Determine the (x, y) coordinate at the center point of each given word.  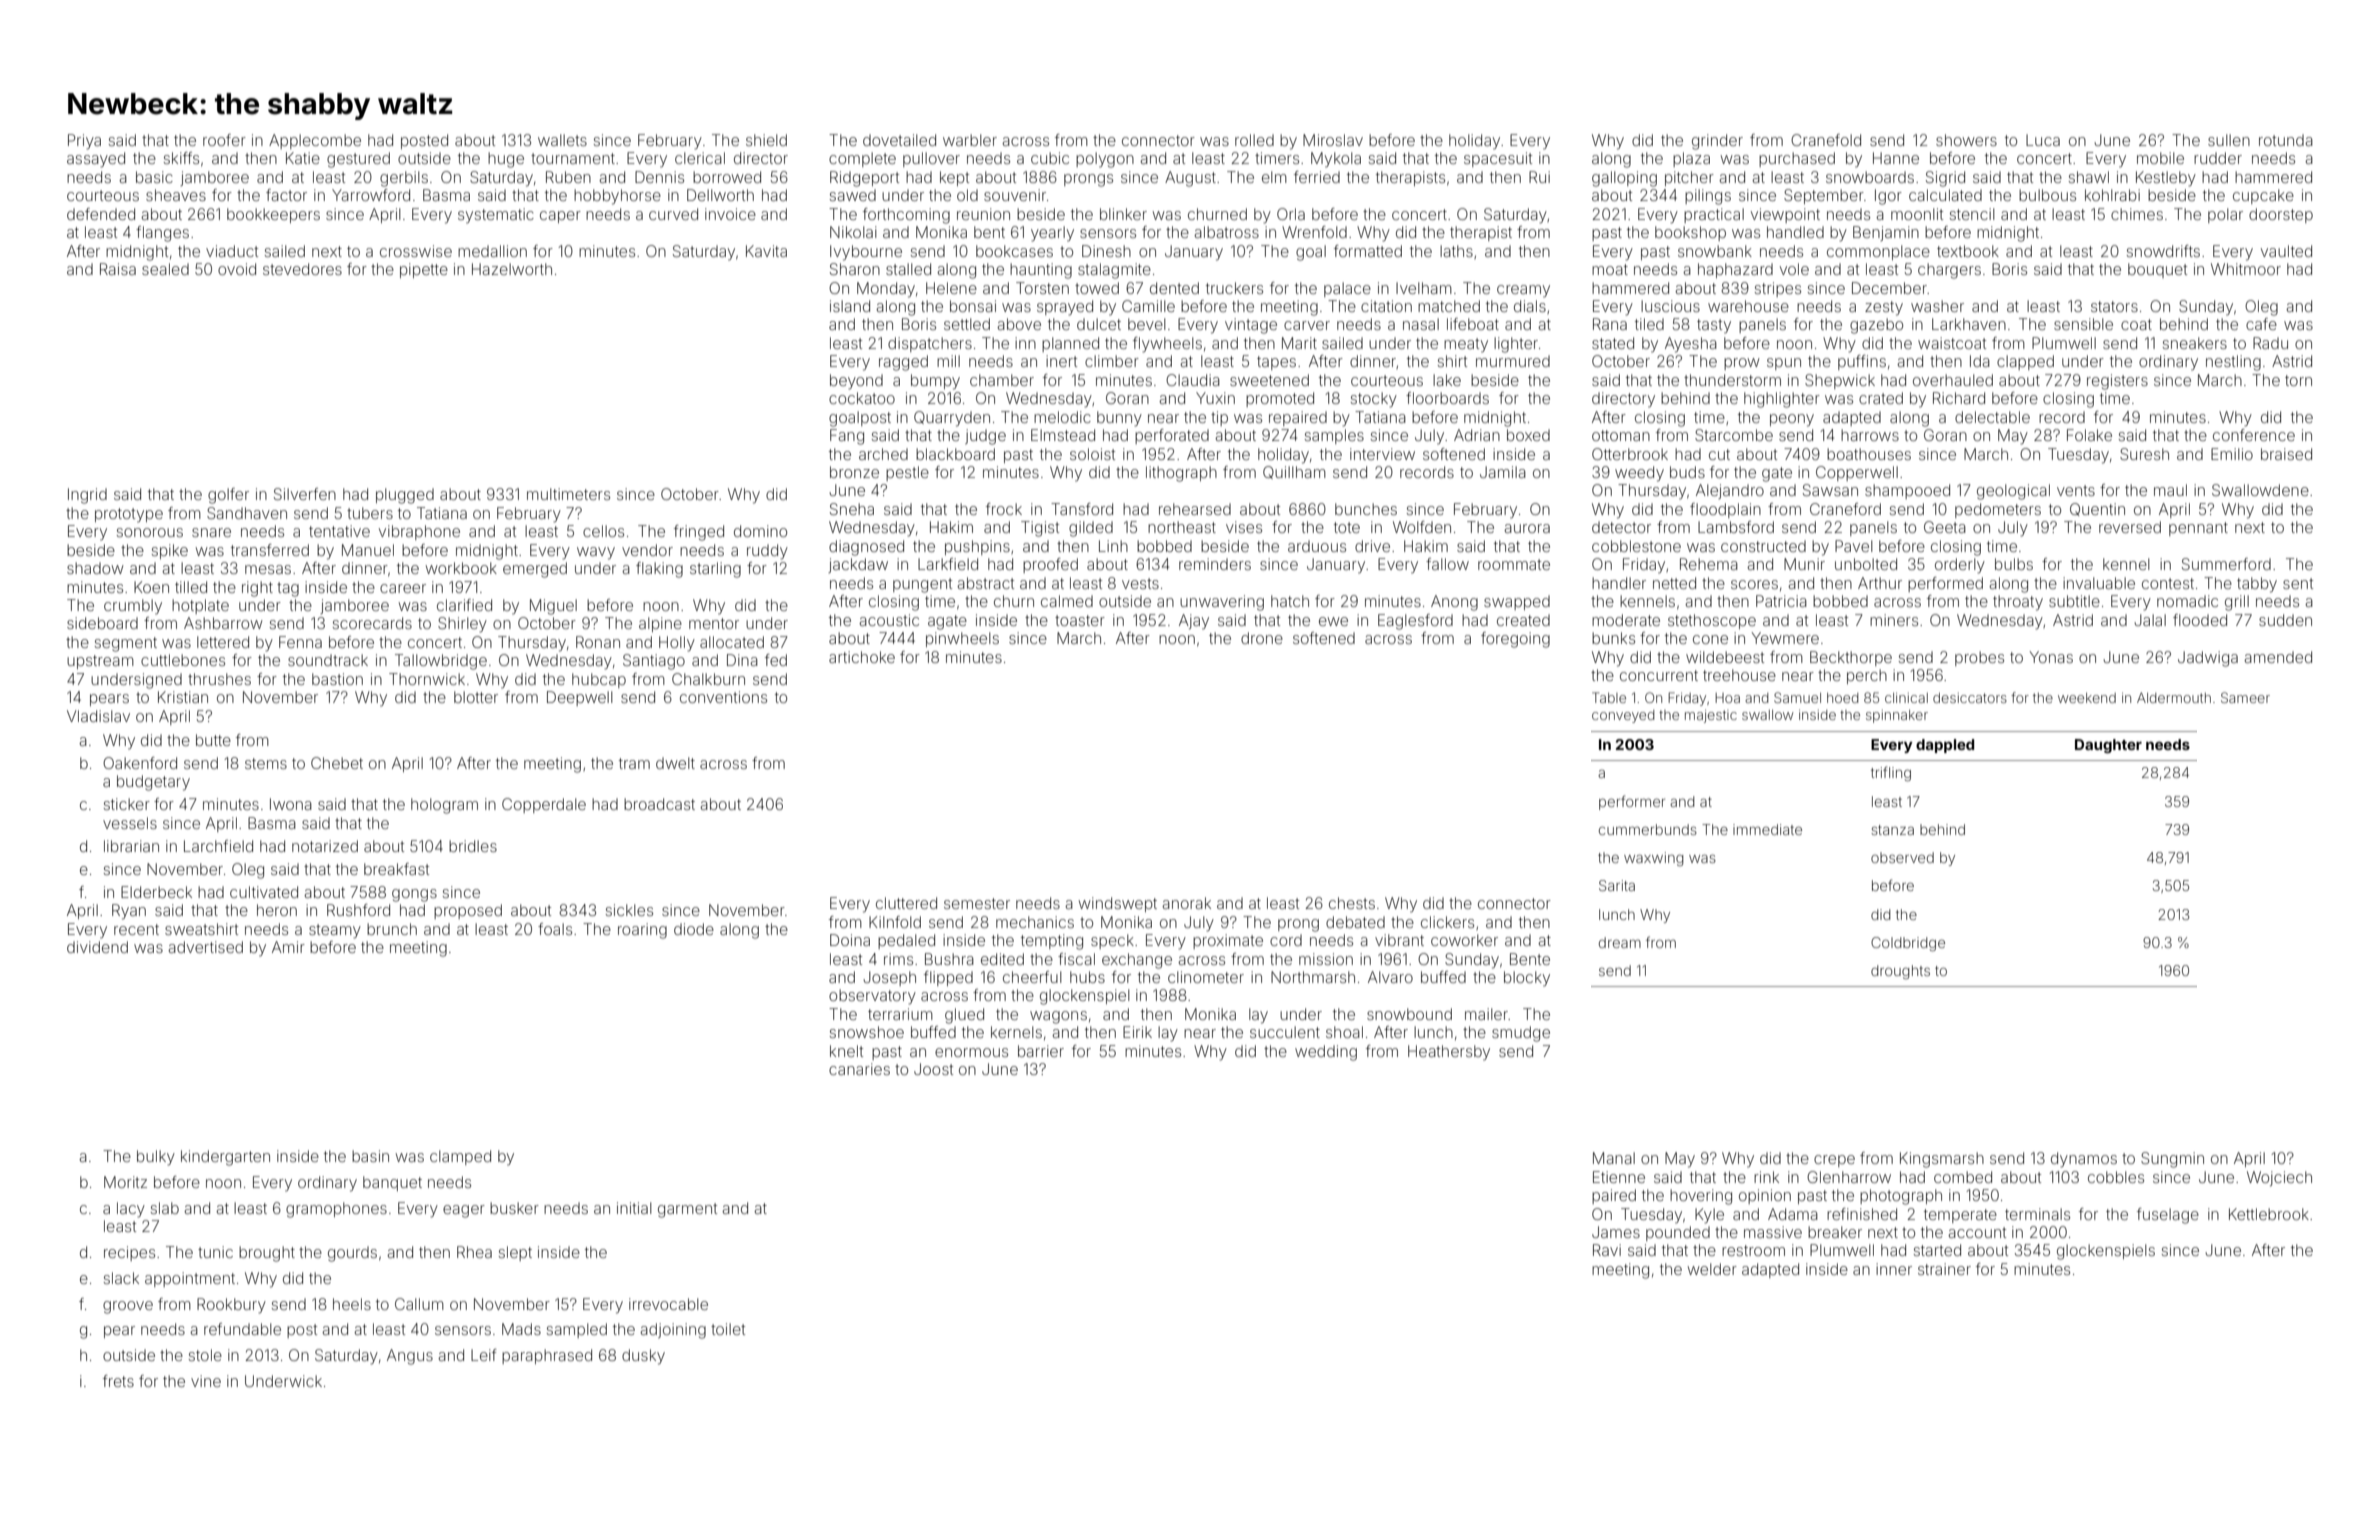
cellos (603, 531)
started (1937, 1250)
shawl (2089, 177)
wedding (1326, 1053)
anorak (1186, 903)
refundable (242, 1329)
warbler (970, 140)
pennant (2198, 529)
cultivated (264, 892)
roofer (224, 140)
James (1616, 1232)
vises (1244, 527)
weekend (2087, 698)
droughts (1900, 972)
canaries (859, 1069)
